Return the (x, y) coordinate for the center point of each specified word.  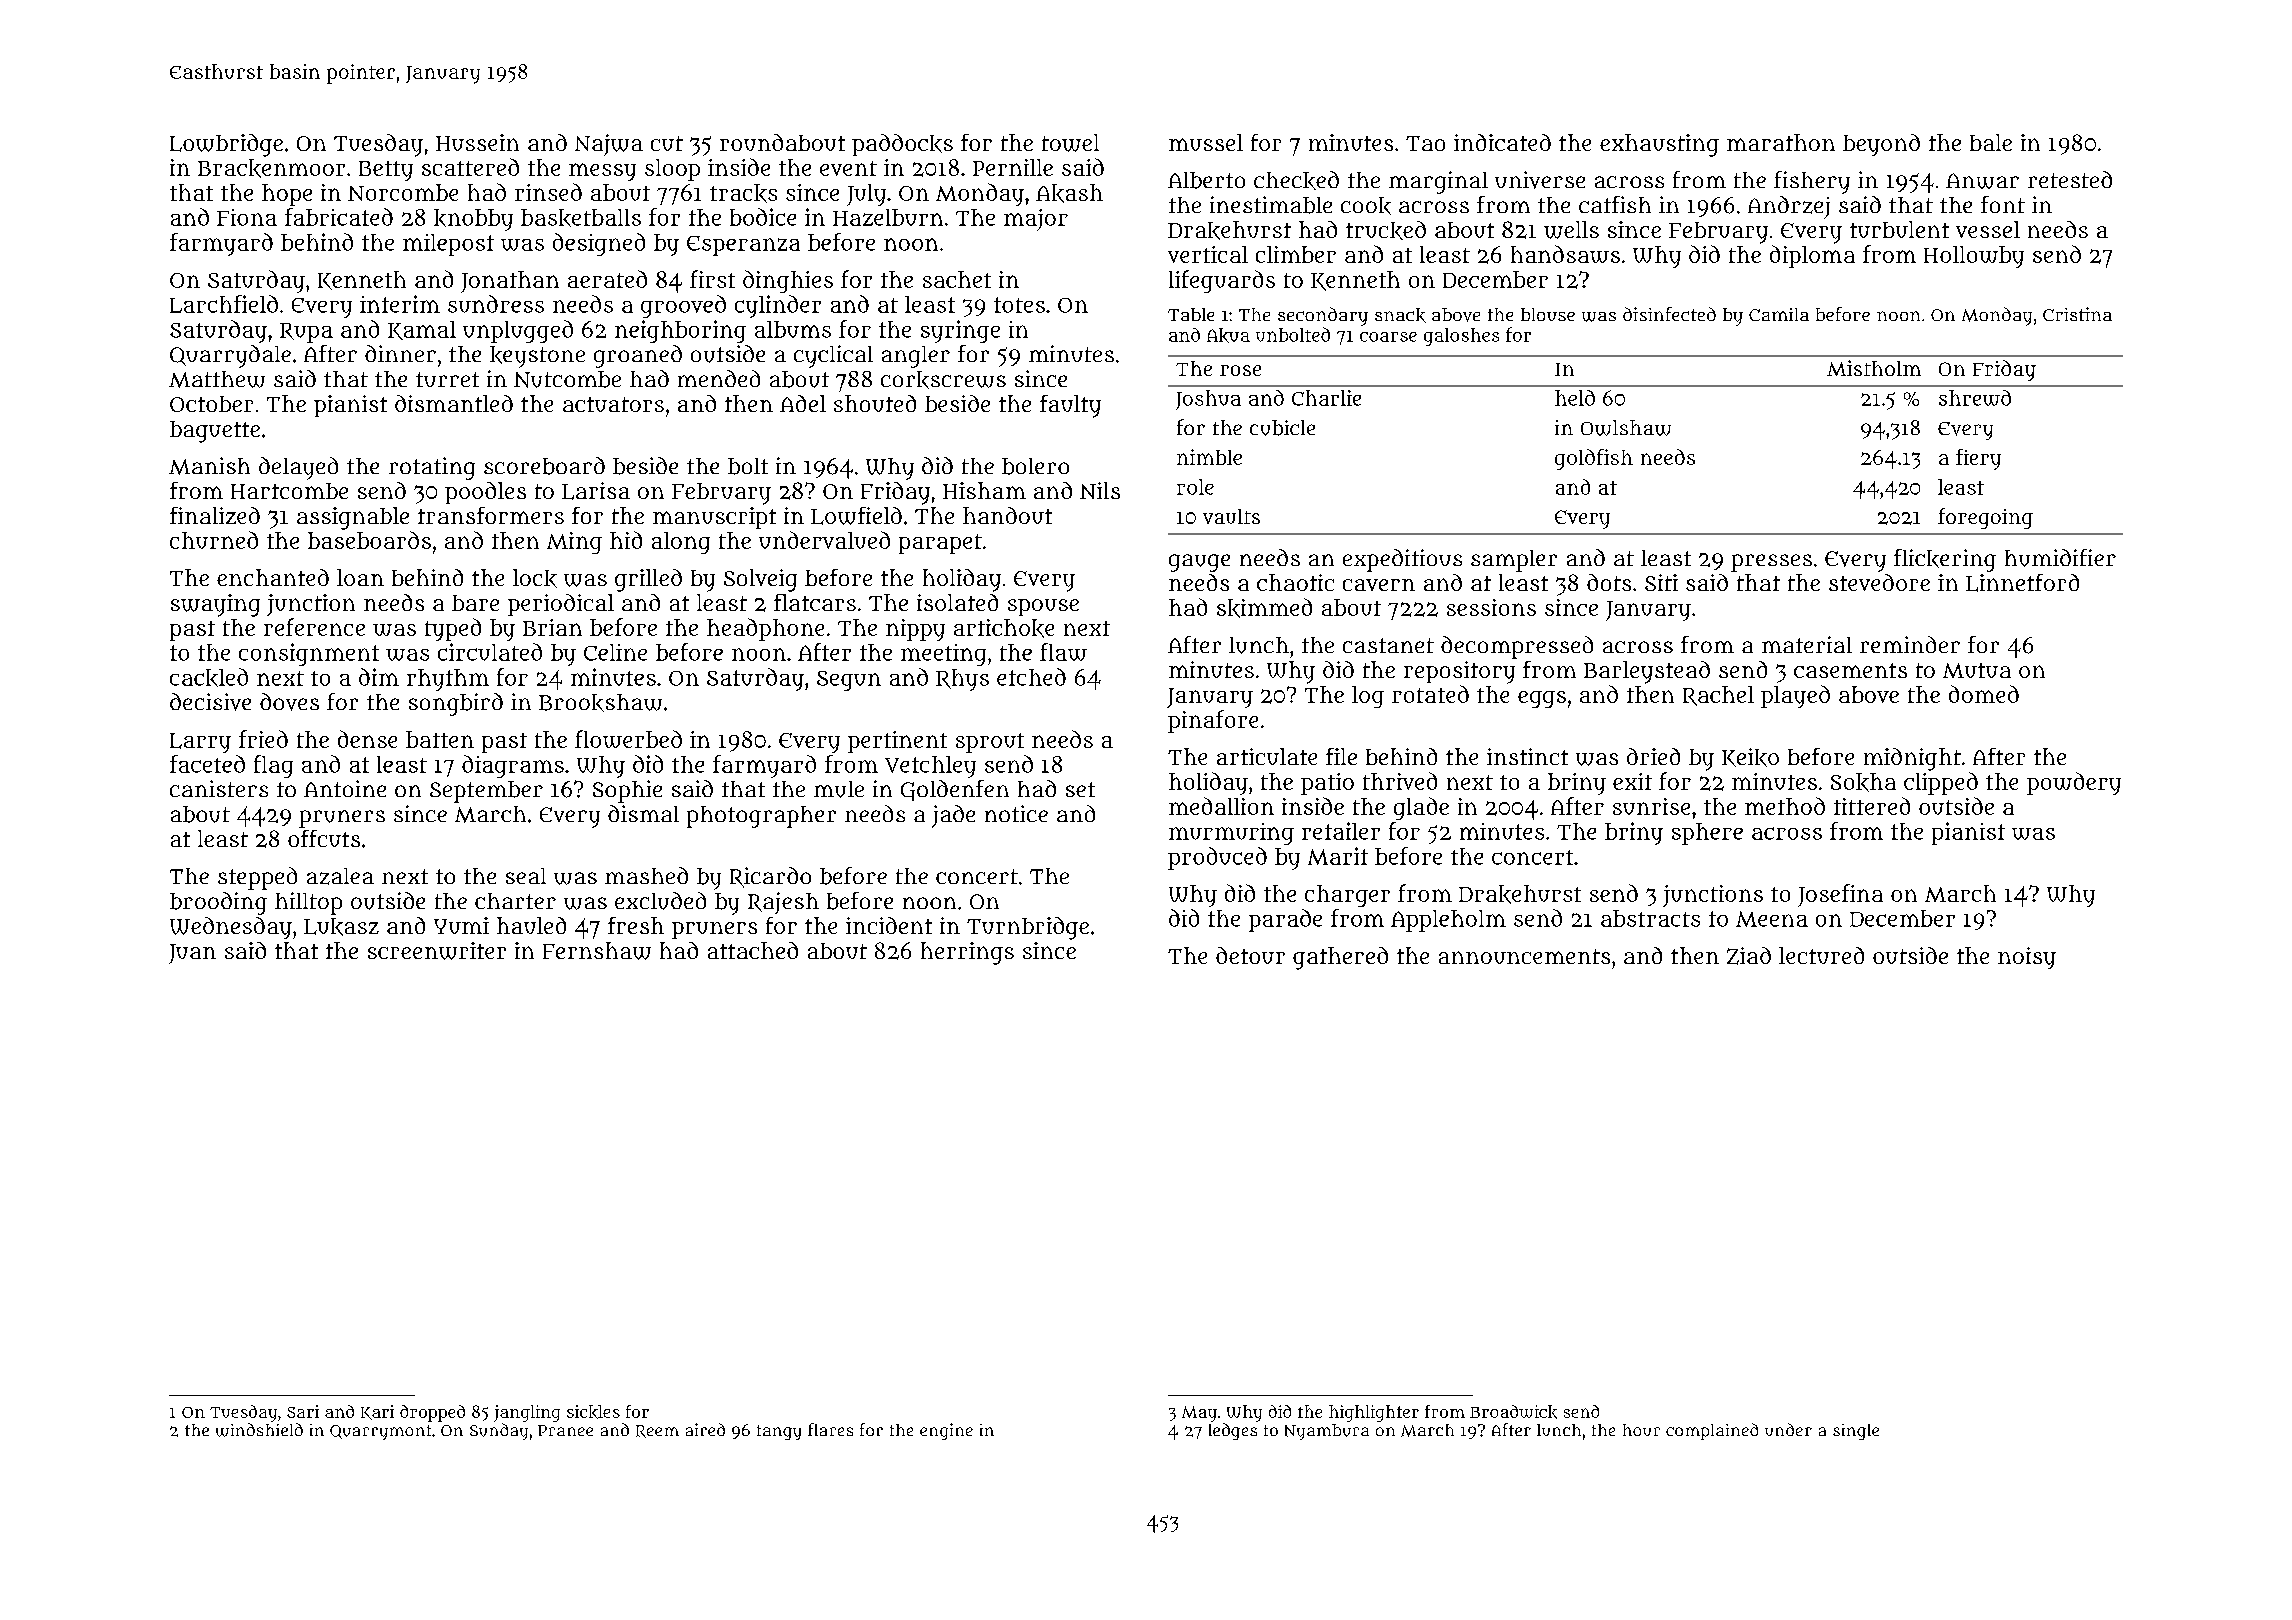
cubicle (1282, 428)
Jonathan (510, 282)
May (1199, 1414)
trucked (1386, 230)
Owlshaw (1626, 428)
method (1785, 806)
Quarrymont (380, 1432)
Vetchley (930, 767)
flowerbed (628, 739)
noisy (2027, 958)
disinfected (1669, 314)
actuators (613, 404)
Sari (303, 1411)
